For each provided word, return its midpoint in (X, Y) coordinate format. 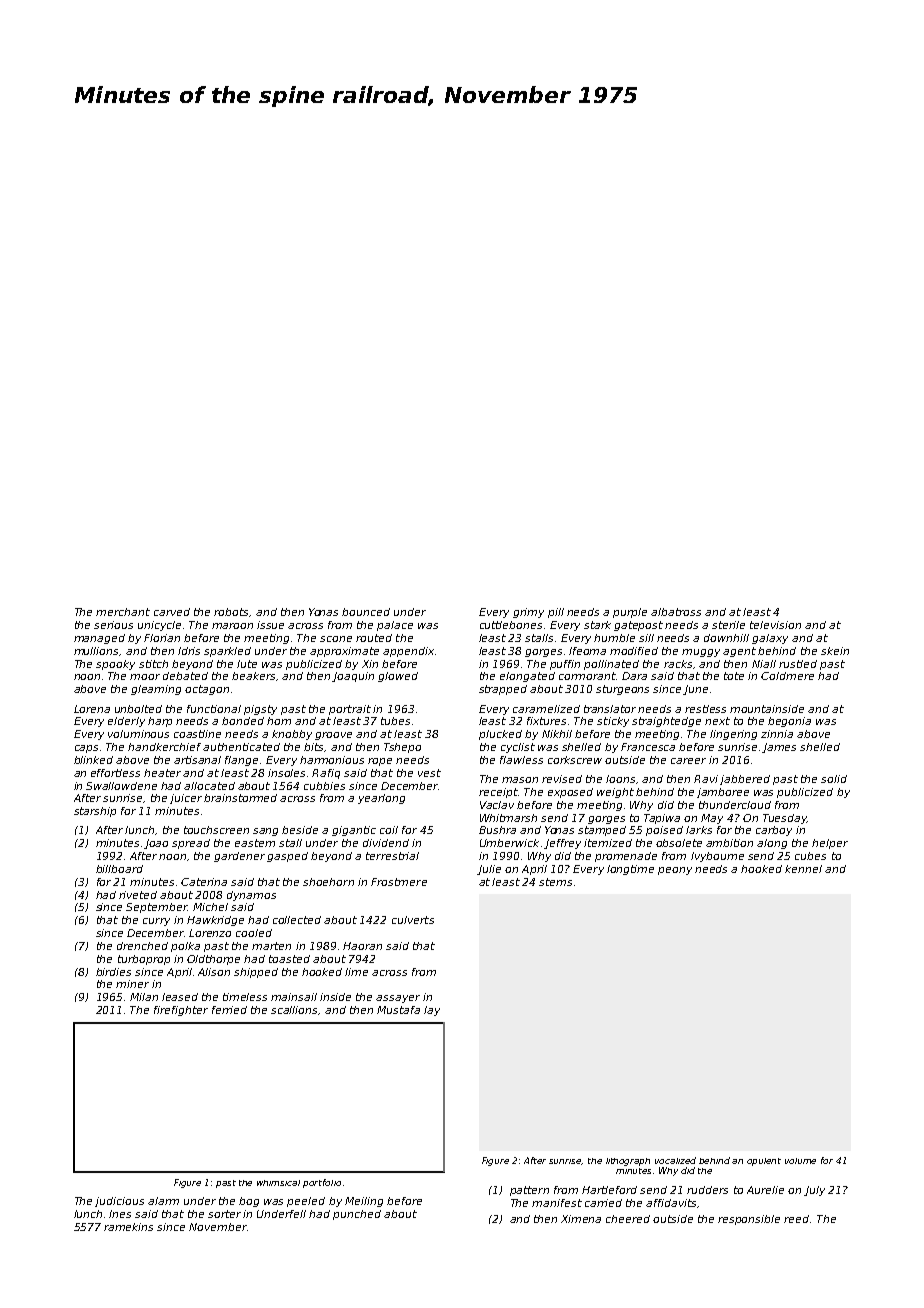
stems (555, 882)
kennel (803, 869)
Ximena (581, 1219)
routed (374, 638)
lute (247, 664)
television (775, 625)
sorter (224, 1214)
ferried (229, 1010)
